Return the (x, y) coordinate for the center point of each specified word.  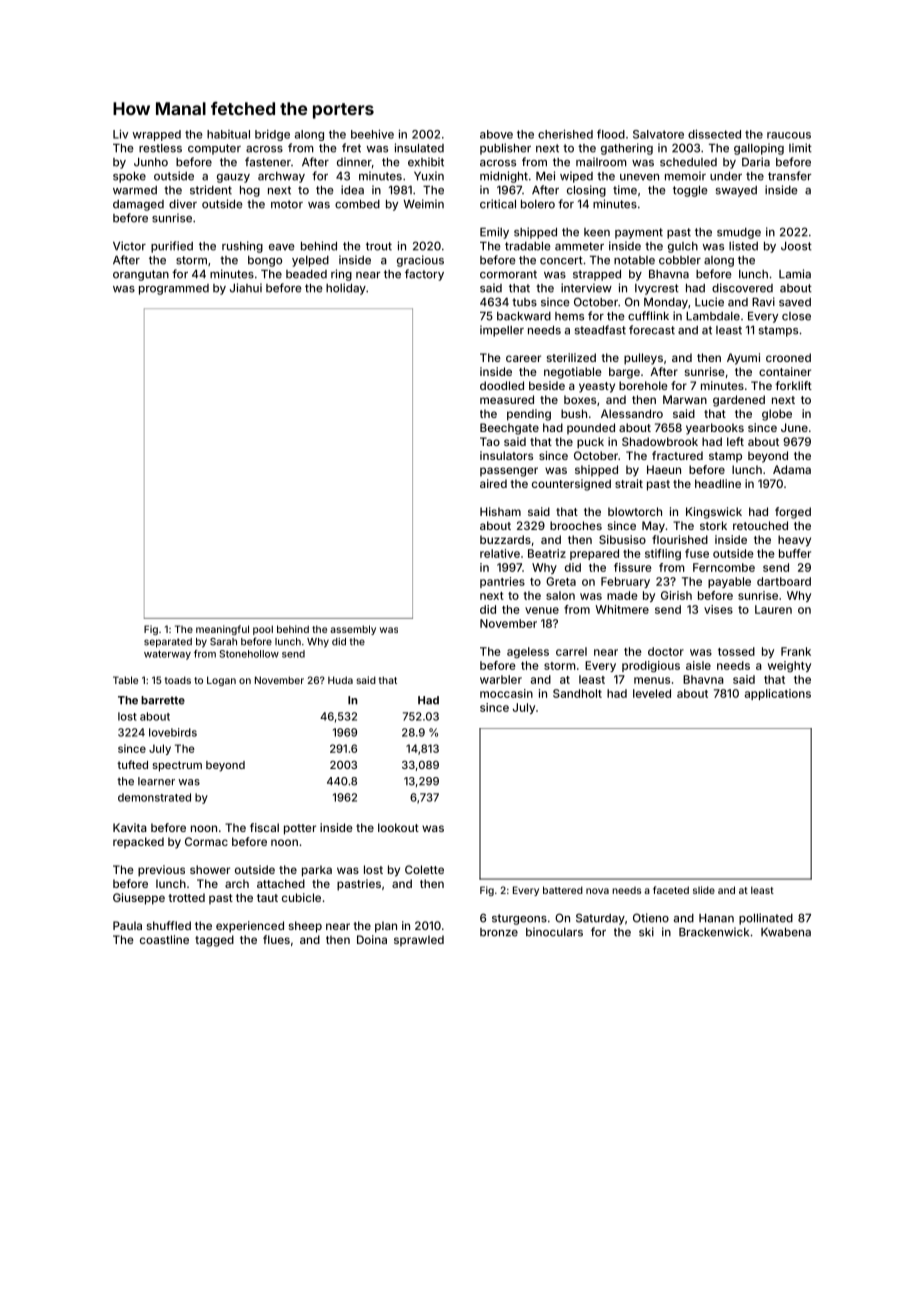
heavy (794, 541)
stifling (663, 554)
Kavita (130, 827)
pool (263, 630)
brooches (576, 525)
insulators (506, 455)
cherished (565, 134)
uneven (639, 177)
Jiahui (246, 288)
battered (563, 890)
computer (214, 149)
